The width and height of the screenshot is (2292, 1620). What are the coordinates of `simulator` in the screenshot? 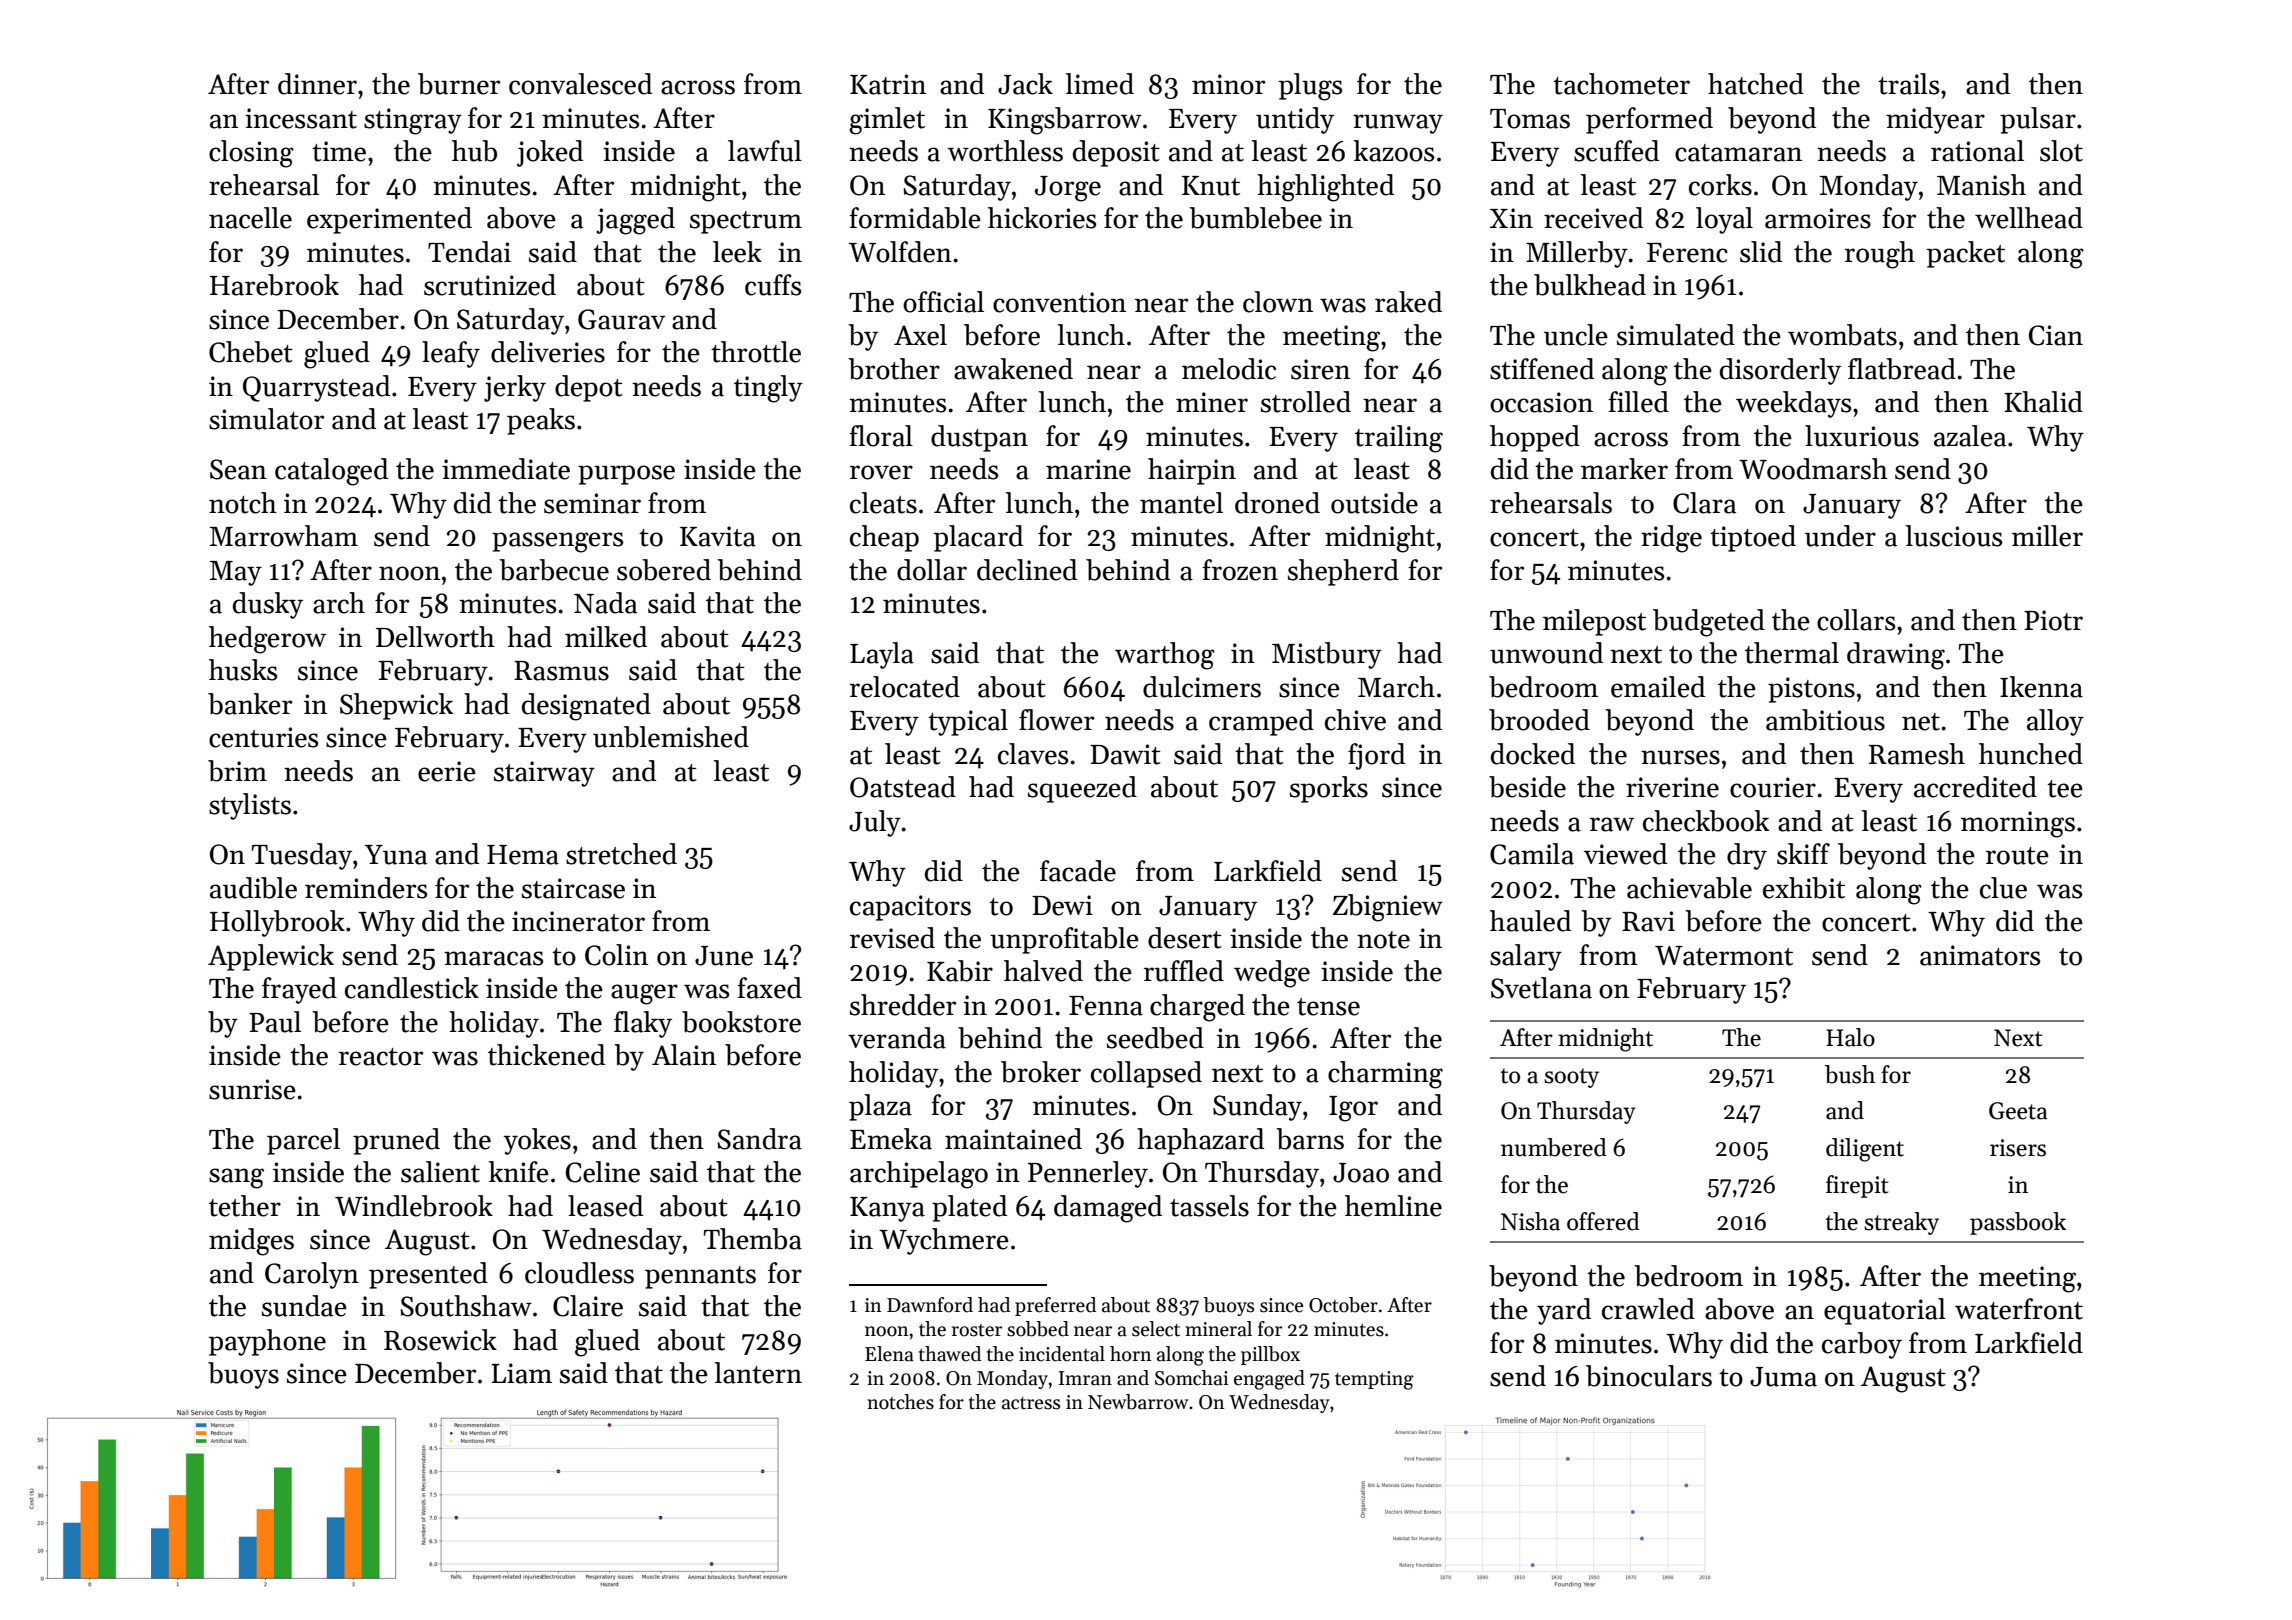 It's located at (266, 419).
